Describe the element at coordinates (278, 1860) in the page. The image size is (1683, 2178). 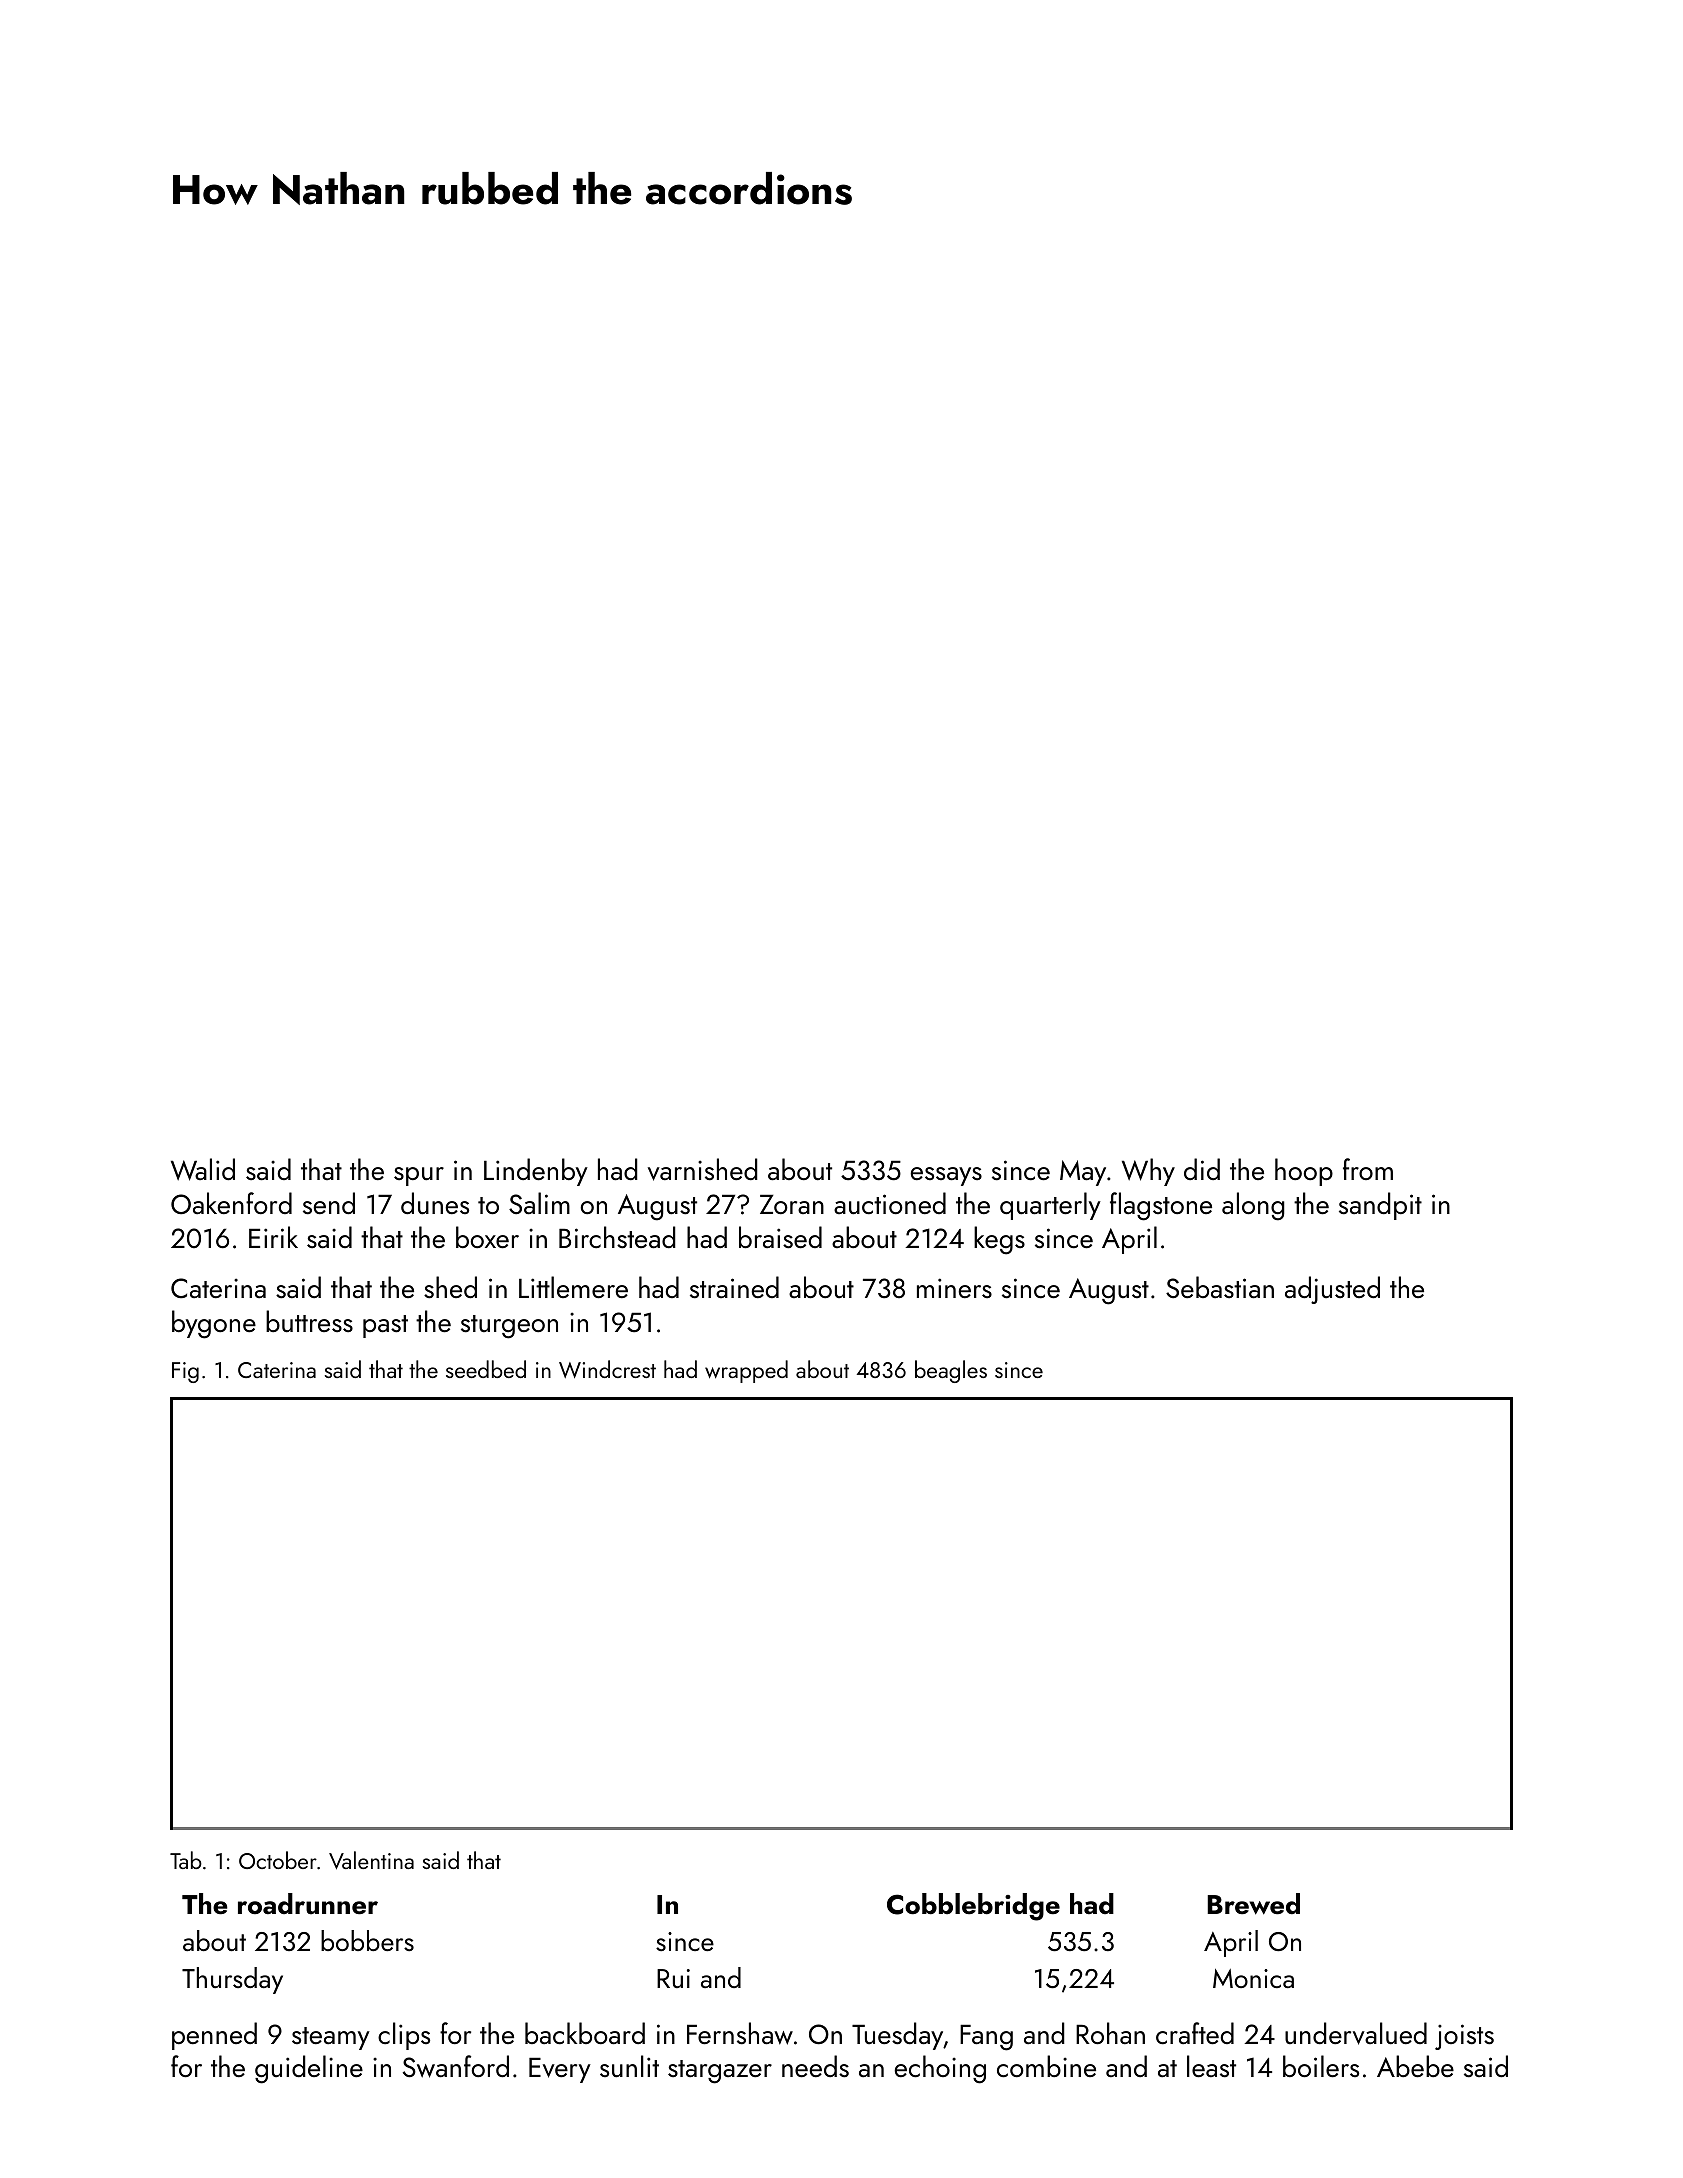
I see `October` at that location.
